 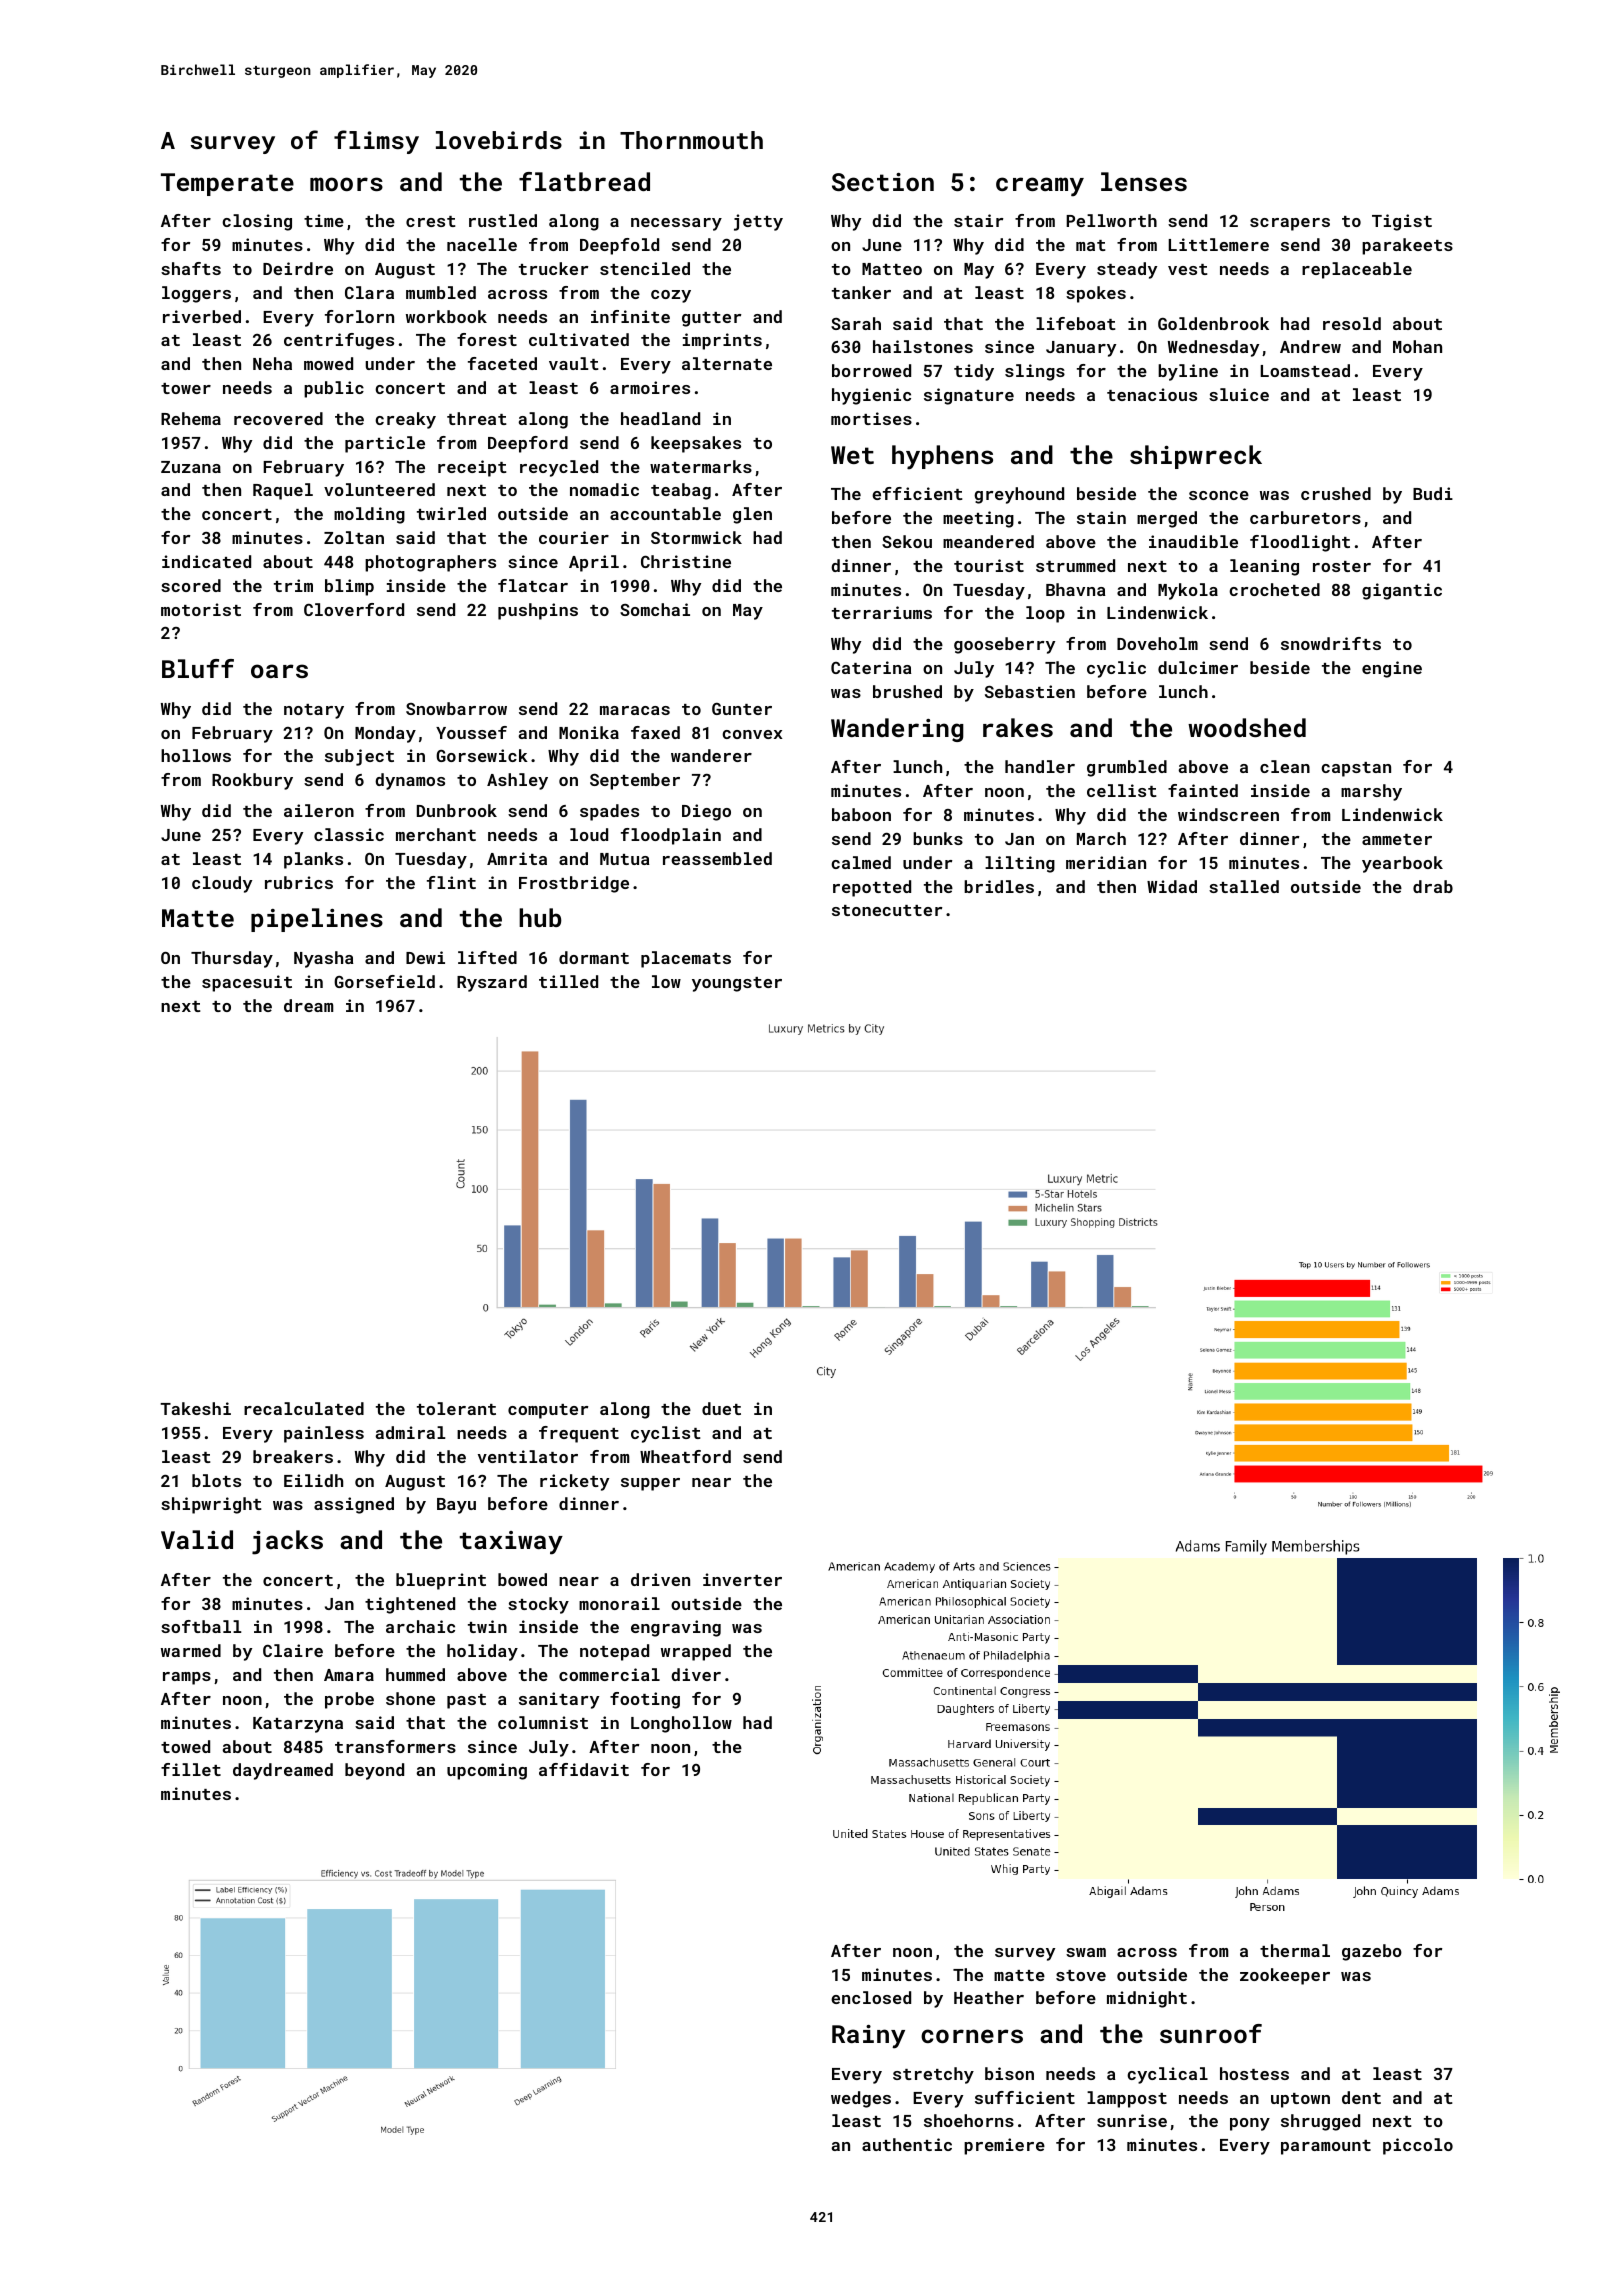 What do you see at coordinates (1157, 643) in the page?
I see `Doveholm` at bounding box center [1157, 643].
